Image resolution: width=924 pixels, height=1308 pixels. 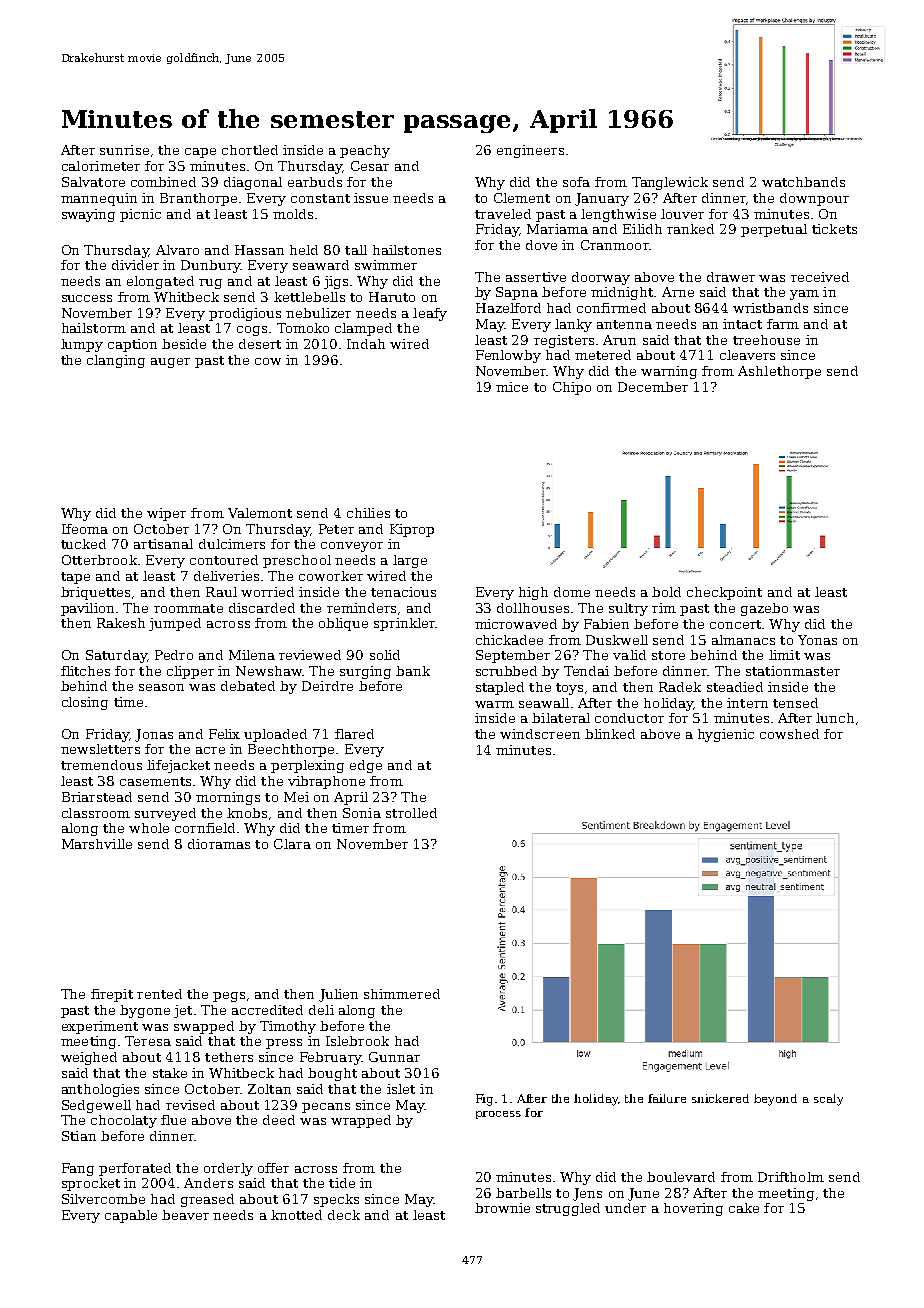 I want to click on scaly, so click(x=828, y=1100).
